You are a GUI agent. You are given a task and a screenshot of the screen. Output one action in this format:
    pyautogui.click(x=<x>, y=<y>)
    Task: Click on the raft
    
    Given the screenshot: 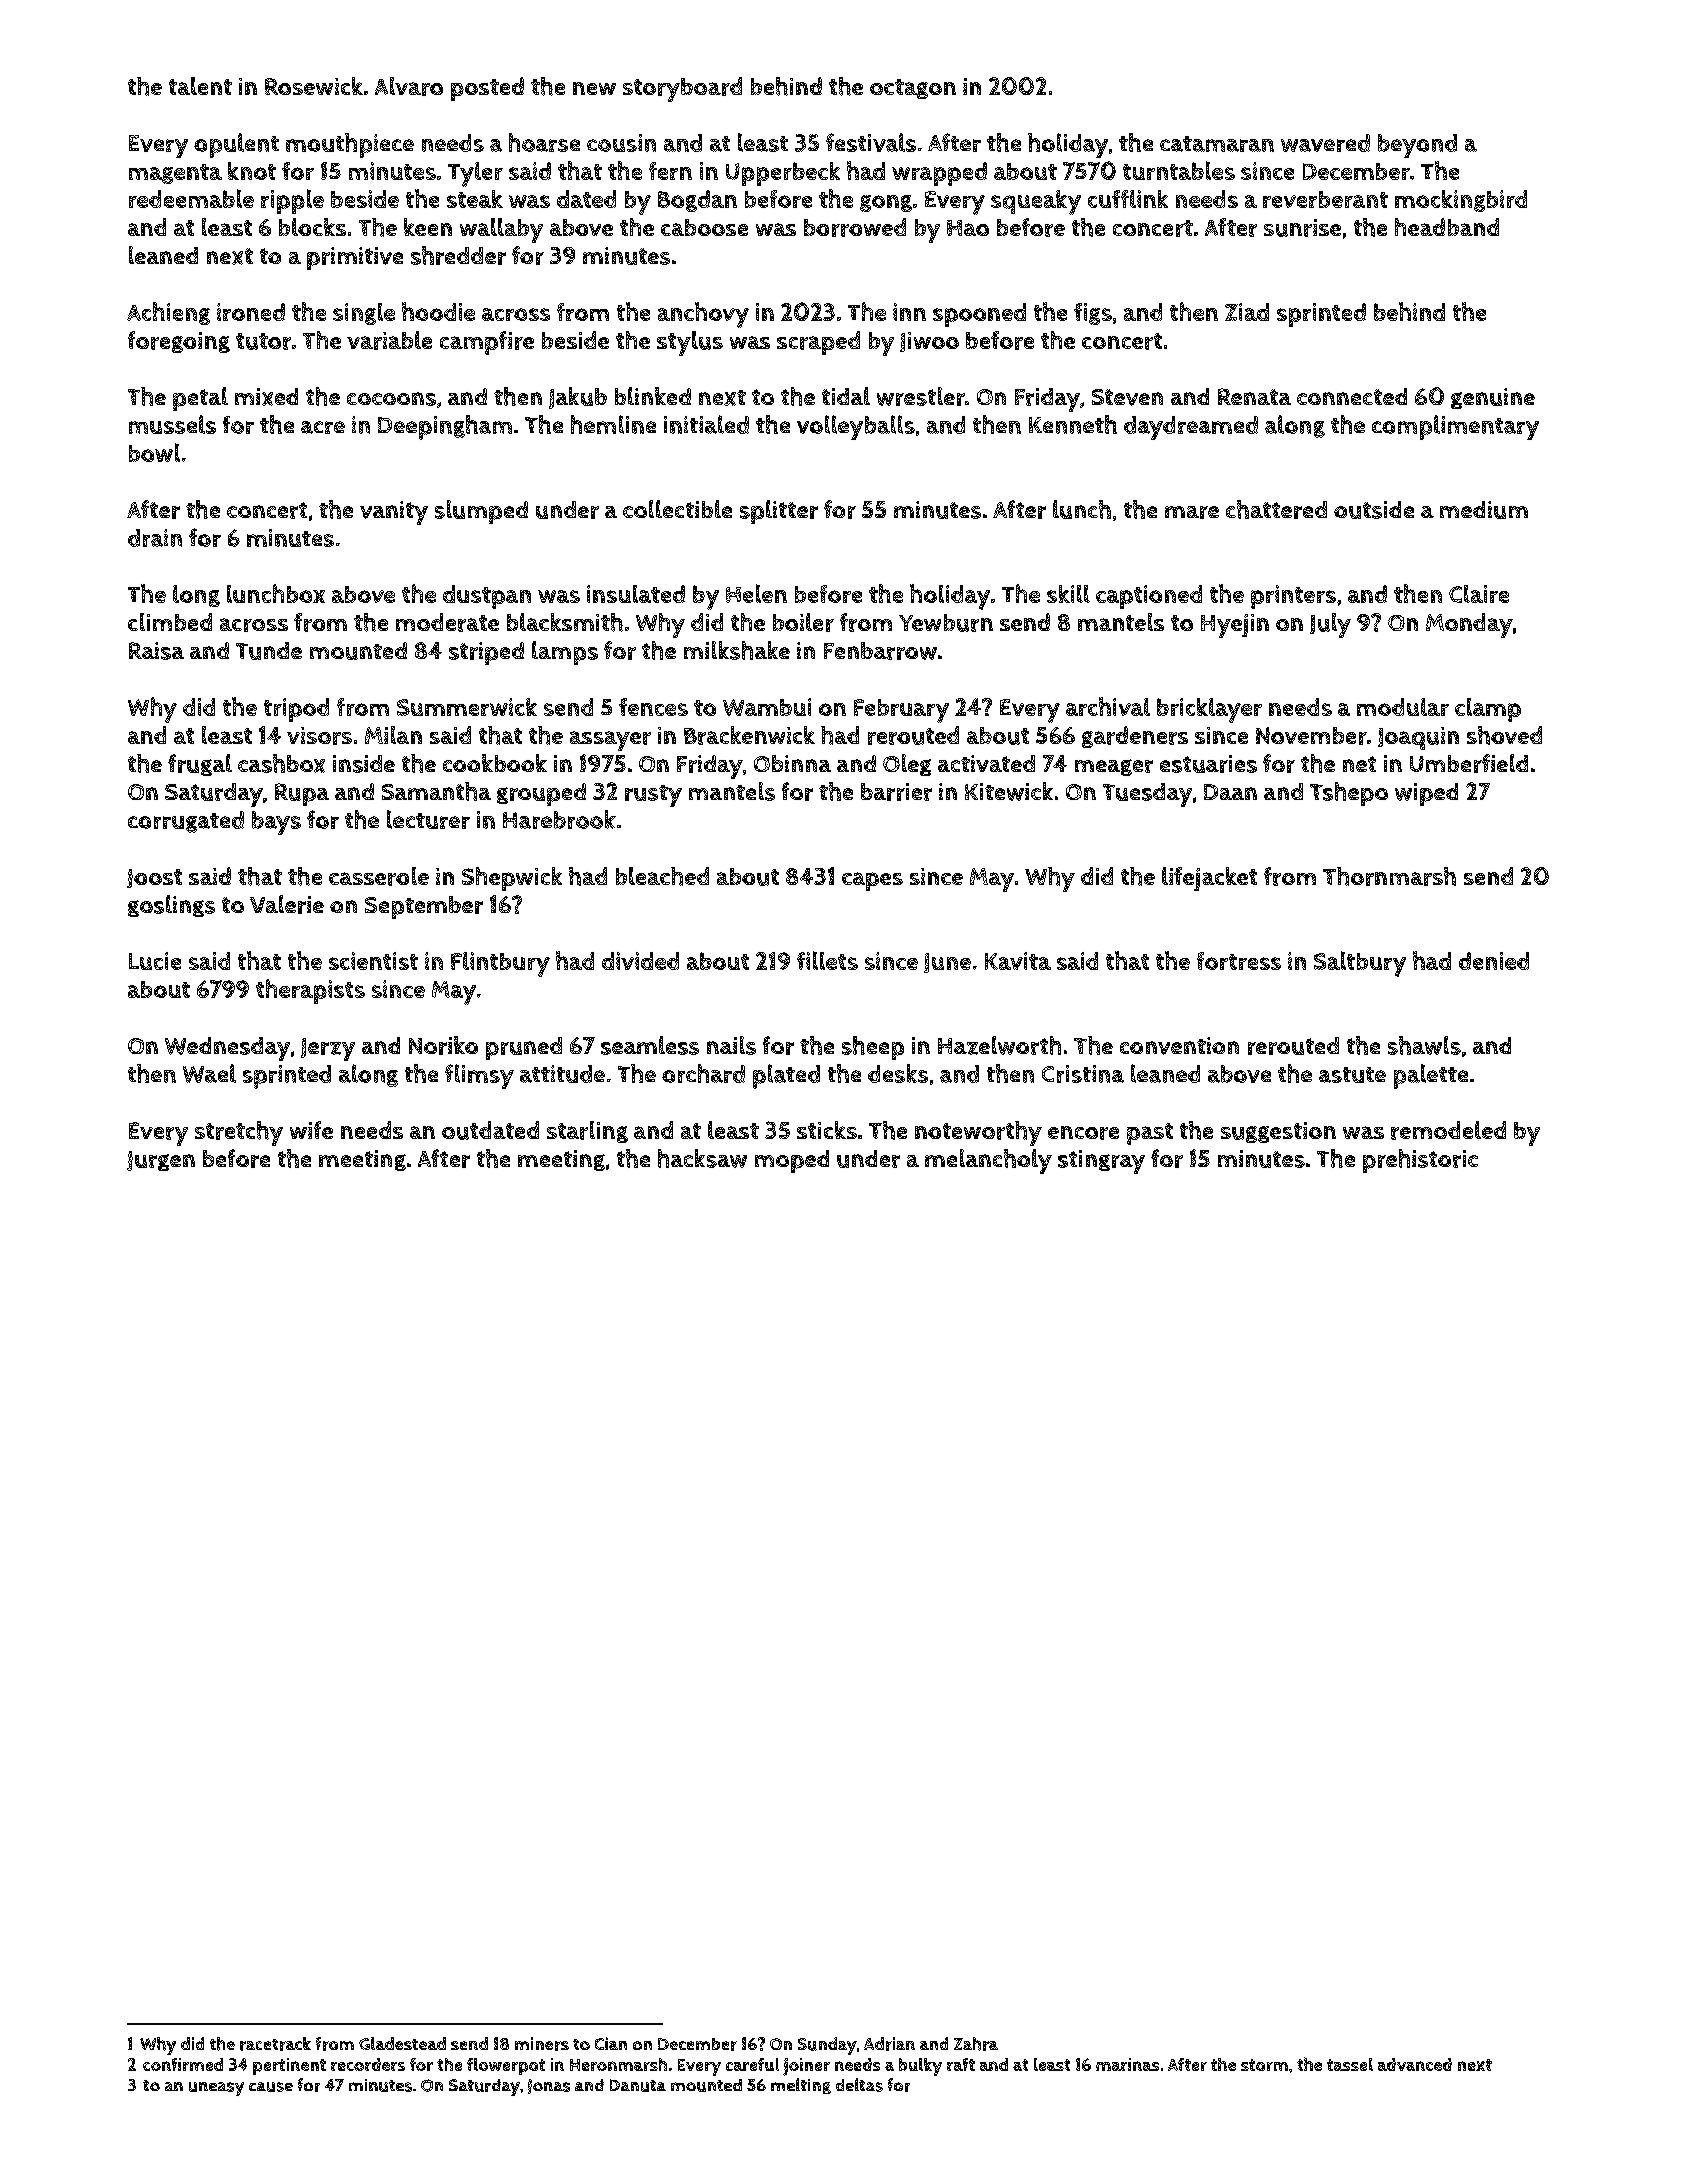 What is the action you would take?
    pyautogui.click(x=961, y=2064)
